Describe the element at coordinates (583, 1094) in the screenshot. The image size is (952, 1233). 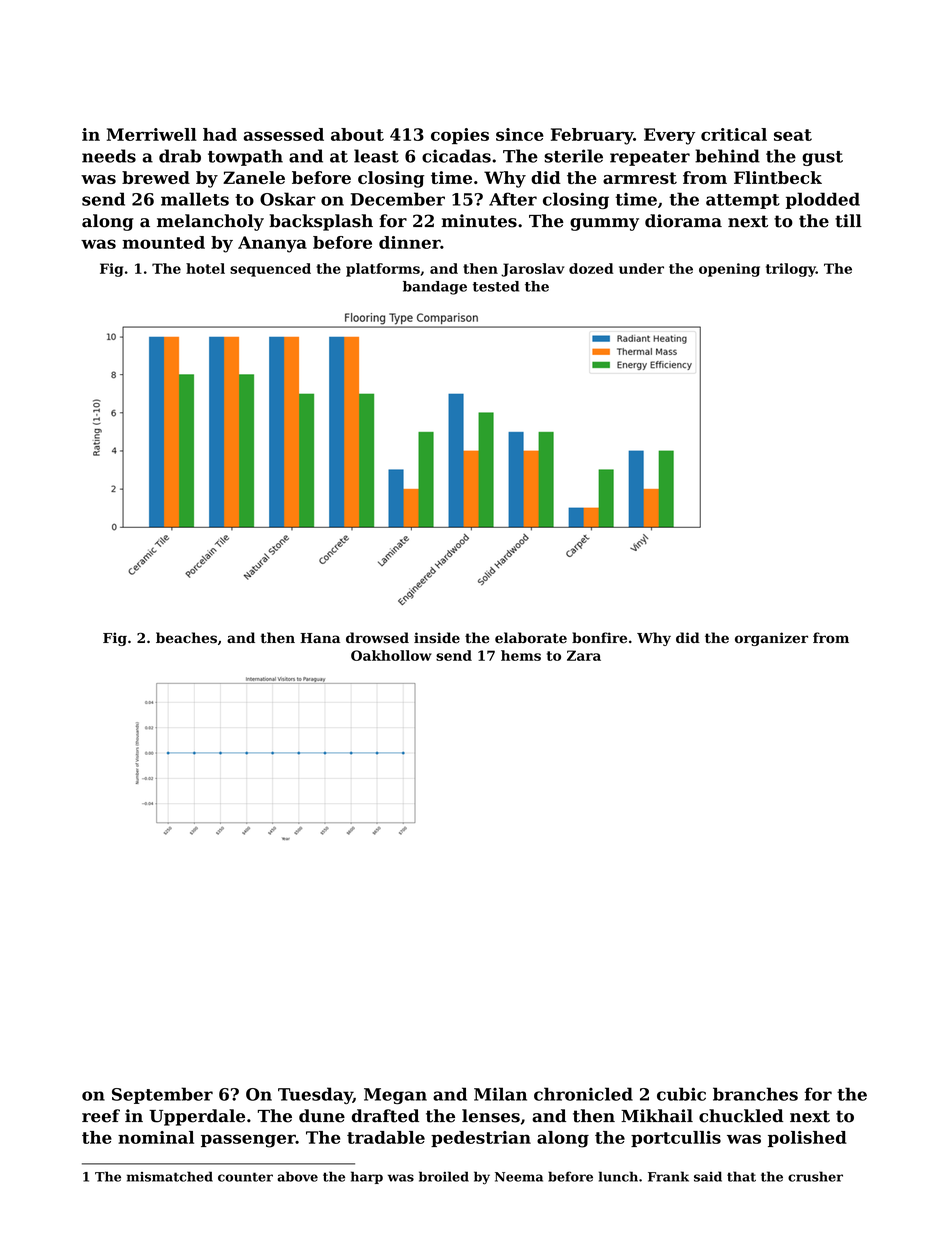
I see `chronicled` at that location.
